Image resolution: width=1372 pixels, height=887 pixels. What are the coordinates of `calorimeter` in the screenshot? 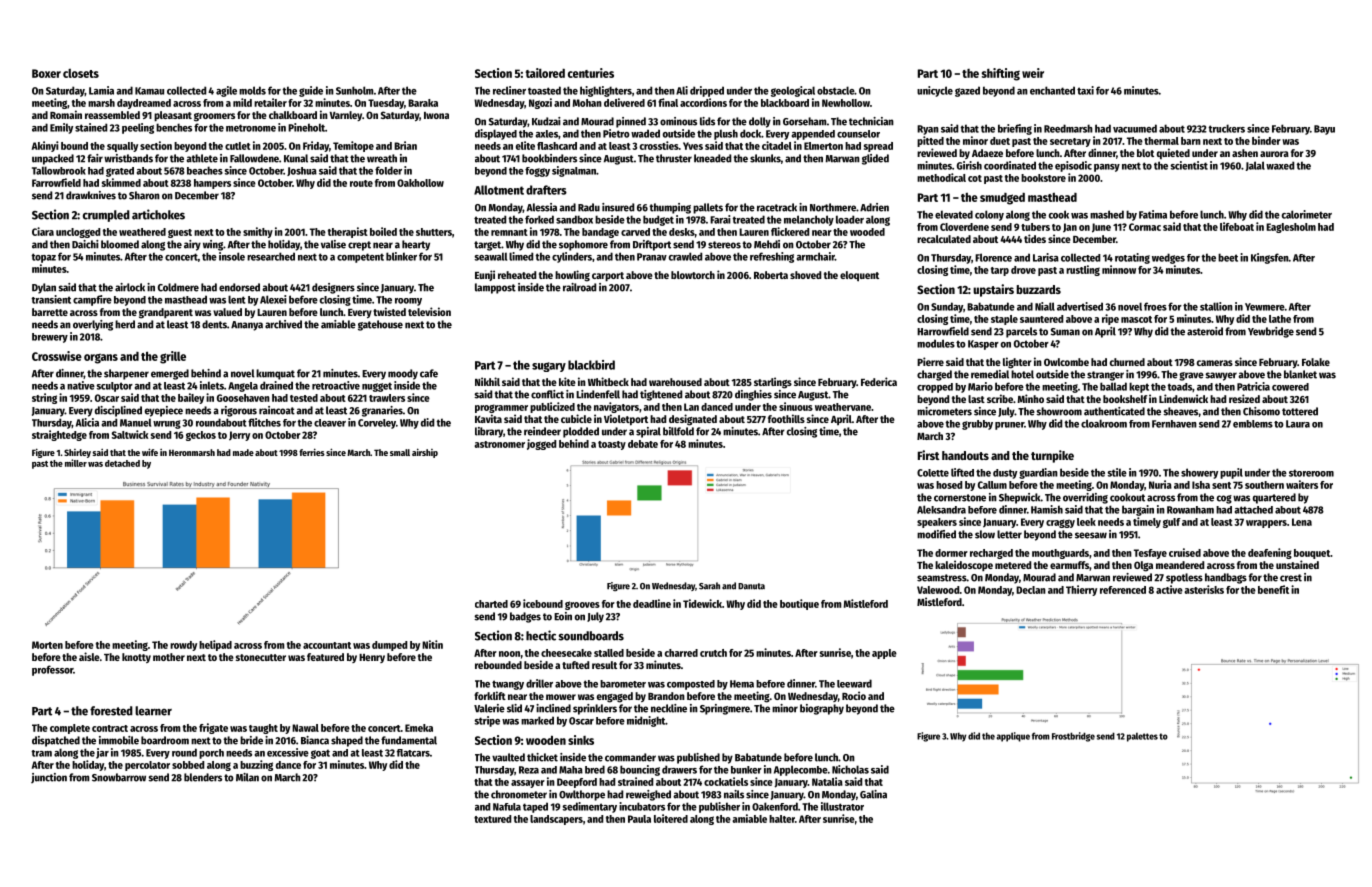 It's located at (1307, 214).
